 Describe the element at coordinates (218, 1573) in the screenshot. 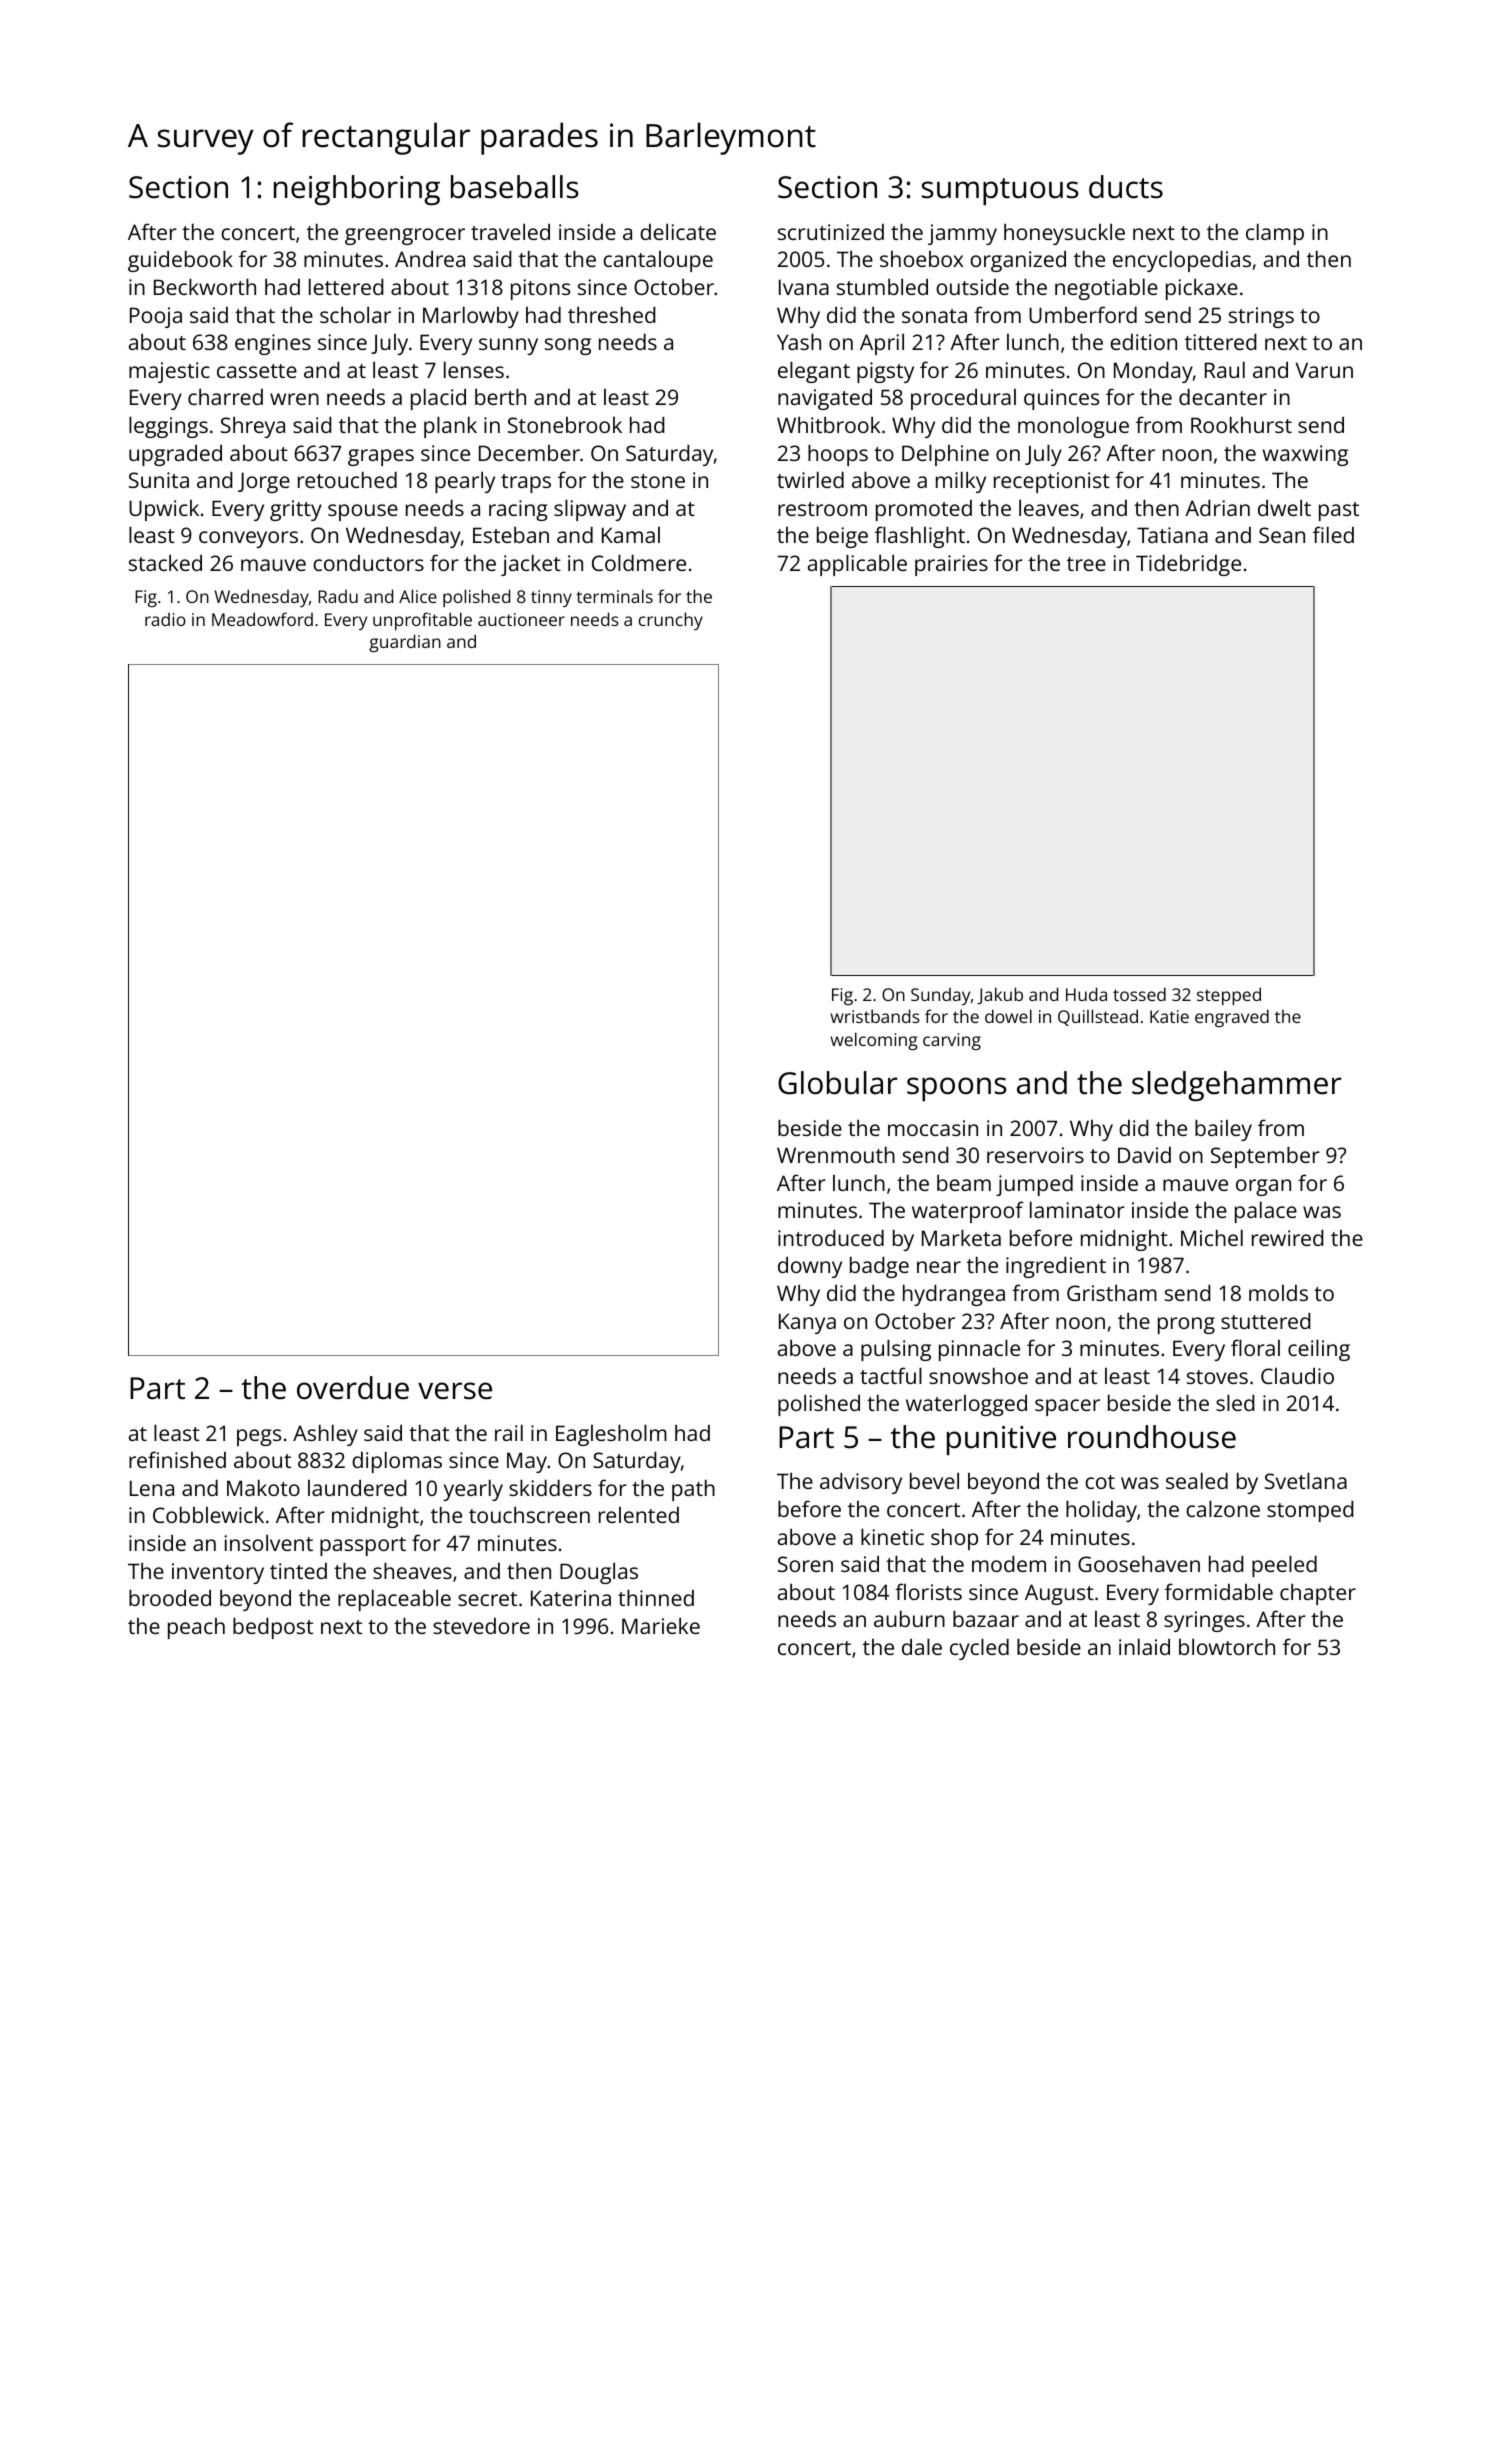

I see `inventory` at that location.
